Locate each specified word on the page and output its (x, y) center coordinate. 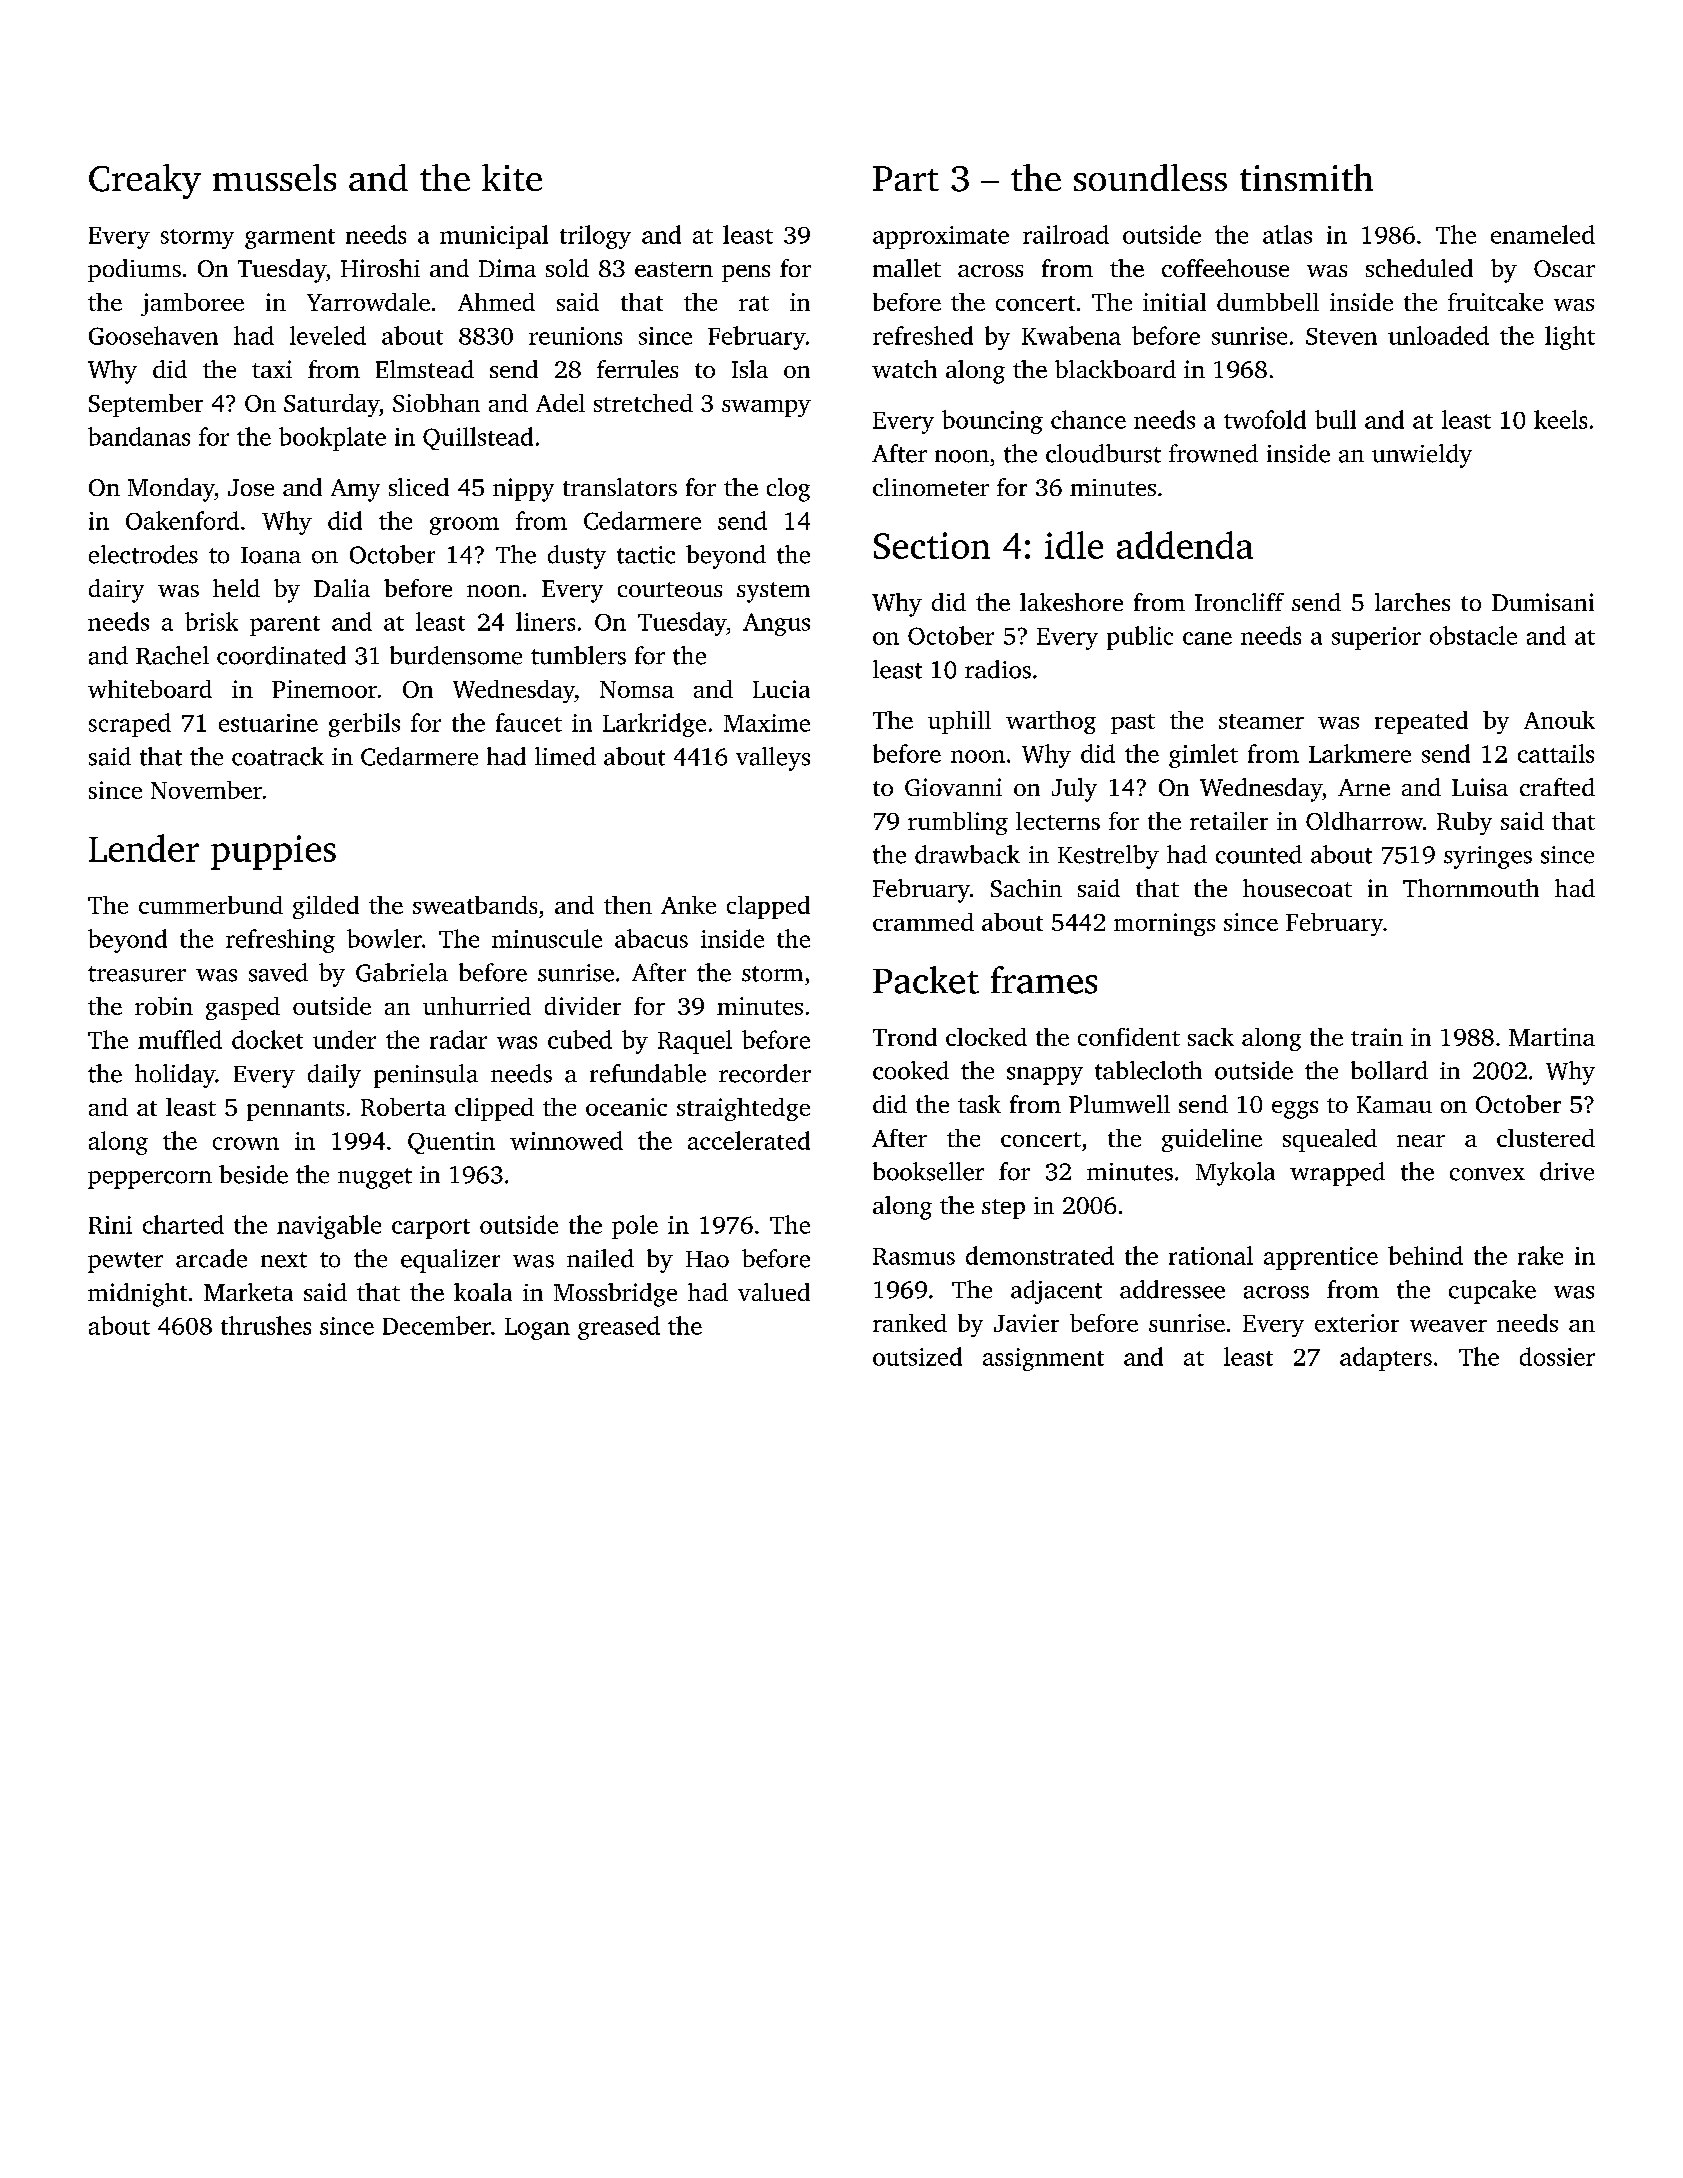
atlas (1287, 234)
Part (906, 178)
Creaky (145, 181)
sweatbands (475, 905)
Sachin (1026, 888)
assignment (1043, 1359)
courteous (670, 589)
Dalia (342, 588)
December (437, 1325)
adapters (1386, 1359)
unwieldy (1422, 456)
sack (1211, 1037)
